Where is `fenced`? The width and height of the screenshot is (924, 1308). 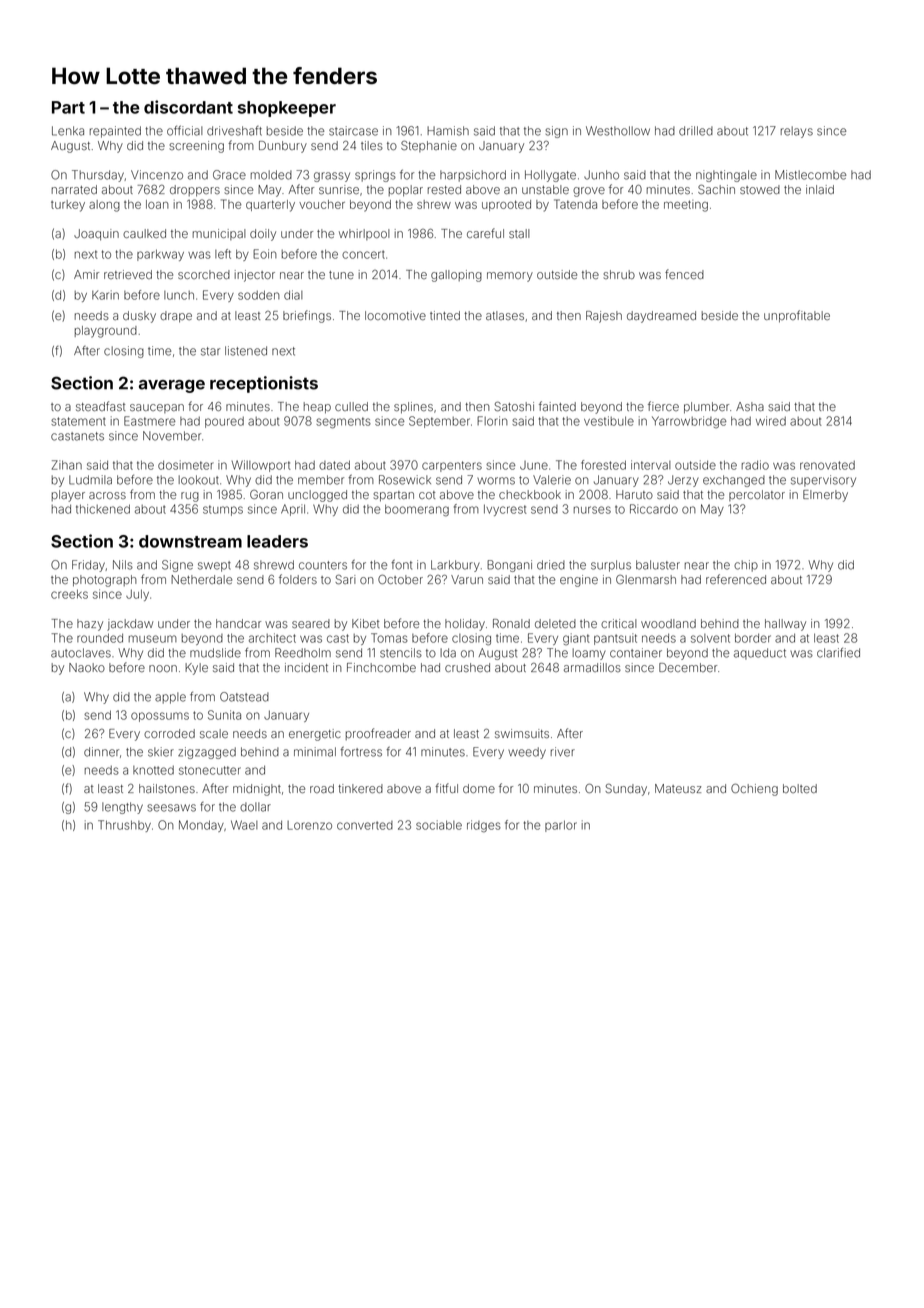 fenced is located at coordinates (684, 274).
